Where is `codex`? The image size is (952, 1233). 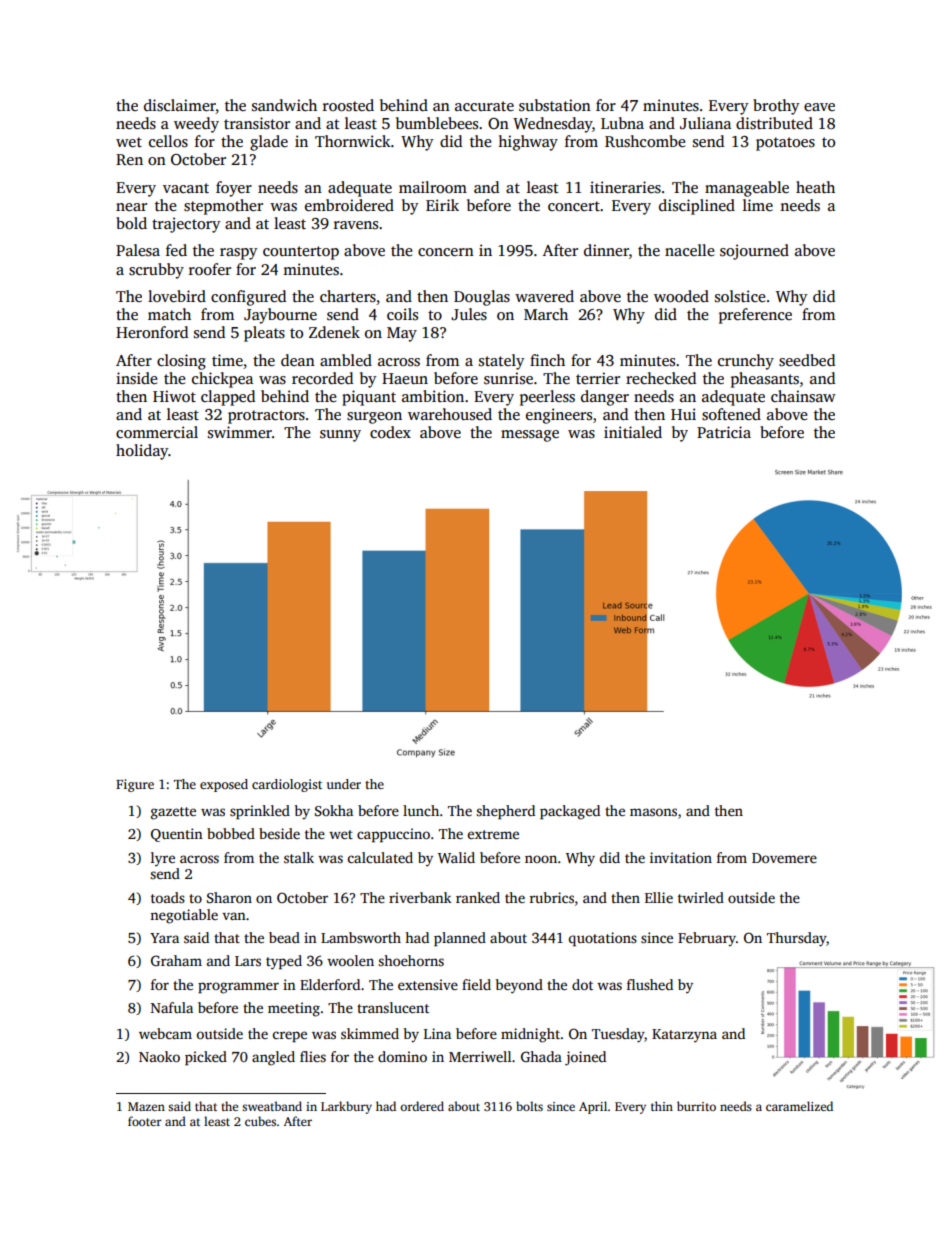 codex is located at coordinates (390, 432).
